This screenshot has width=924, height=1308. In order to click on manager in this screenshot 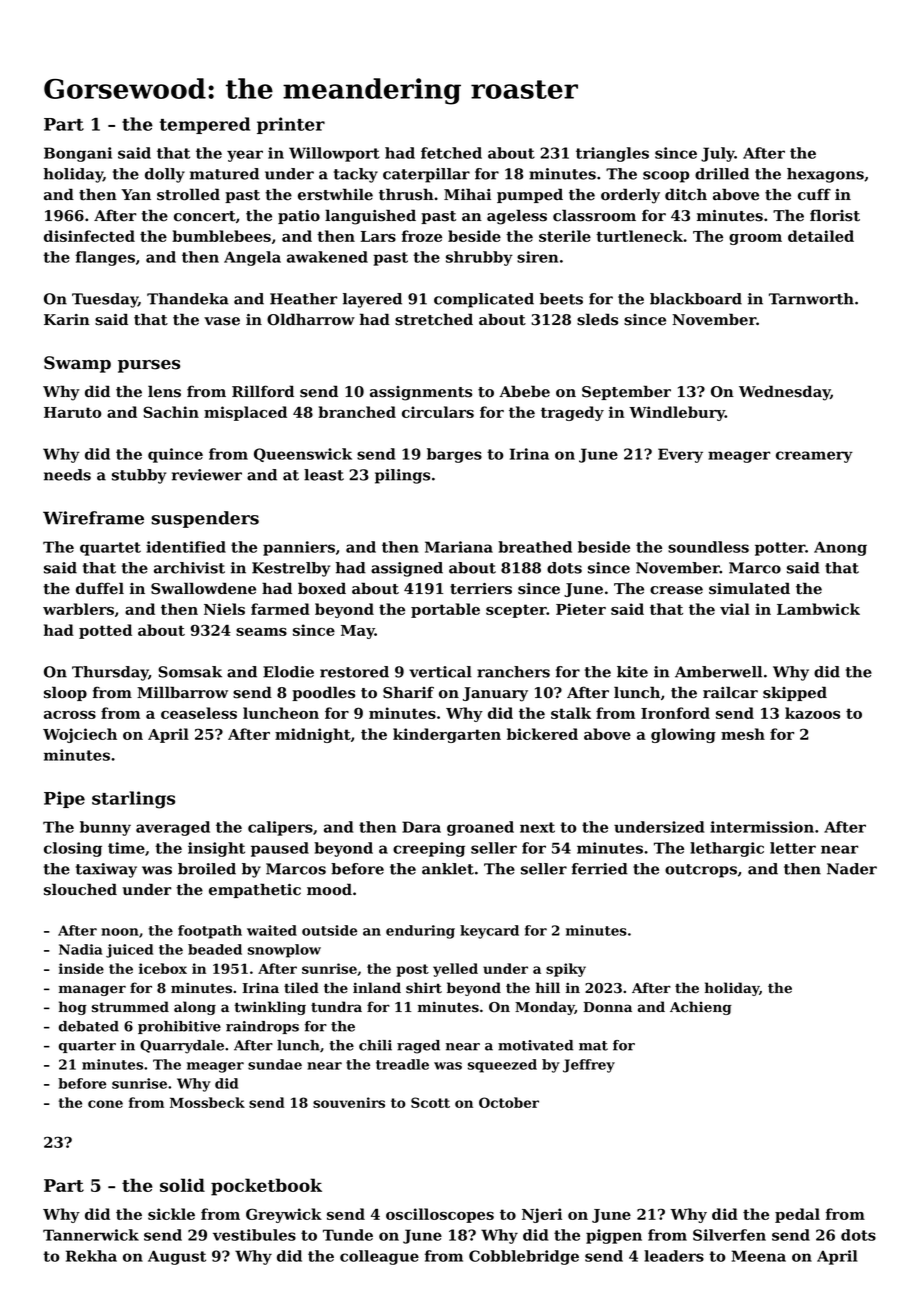, I will do `click(92, 990)`.
